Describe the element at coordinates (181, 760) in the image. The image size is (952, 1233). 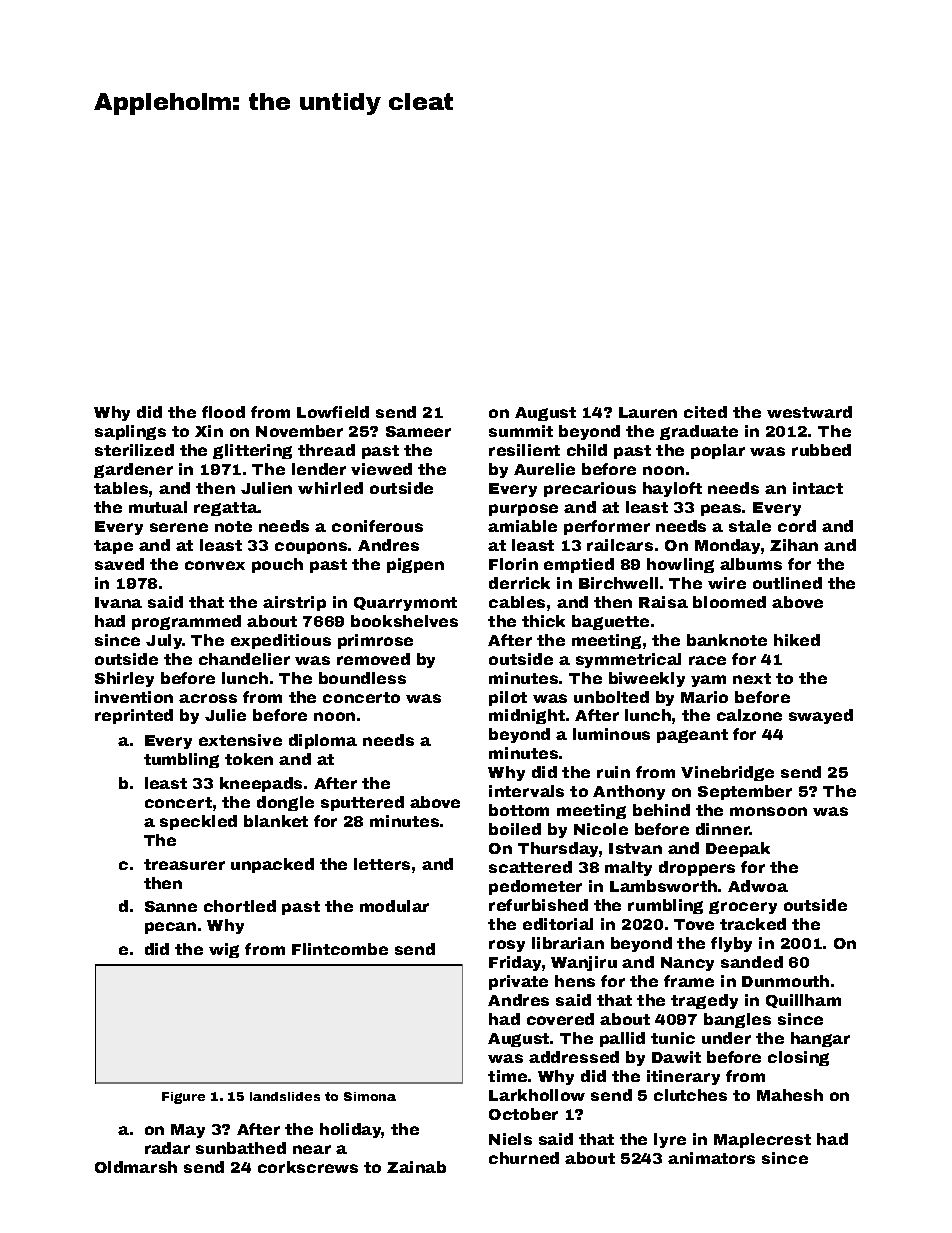
I see `tumbling` at that location.
